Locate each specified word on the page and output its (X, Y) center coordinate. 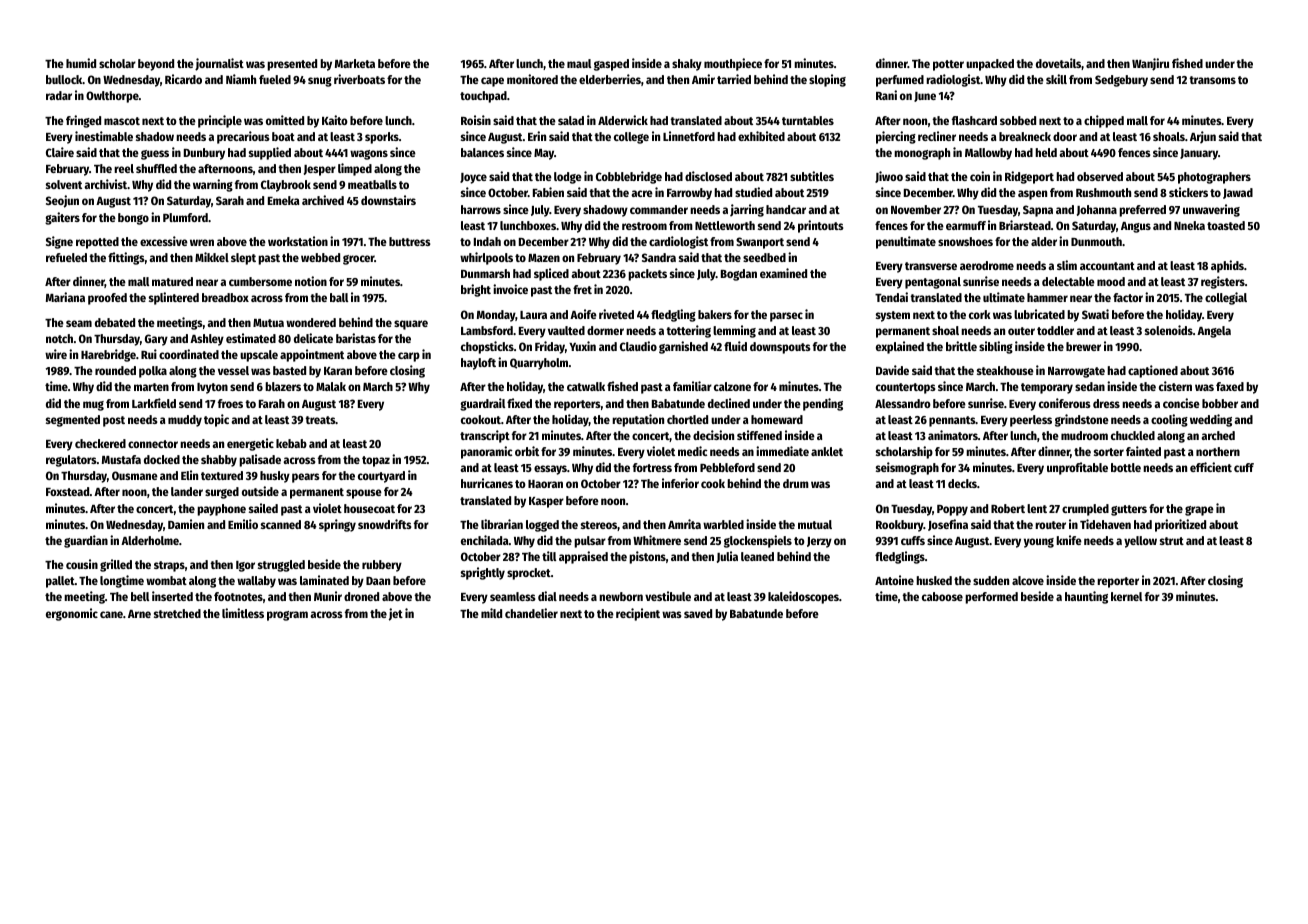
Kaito (335, 120)
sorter (1109, 452)
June (925, 97)
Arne (139, 614)
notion (311, 281)
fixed (519, 403)
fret (582, 289)
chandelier (531, 613)
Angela (1214, 332)
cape (492, 82)
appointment (312, 355)
